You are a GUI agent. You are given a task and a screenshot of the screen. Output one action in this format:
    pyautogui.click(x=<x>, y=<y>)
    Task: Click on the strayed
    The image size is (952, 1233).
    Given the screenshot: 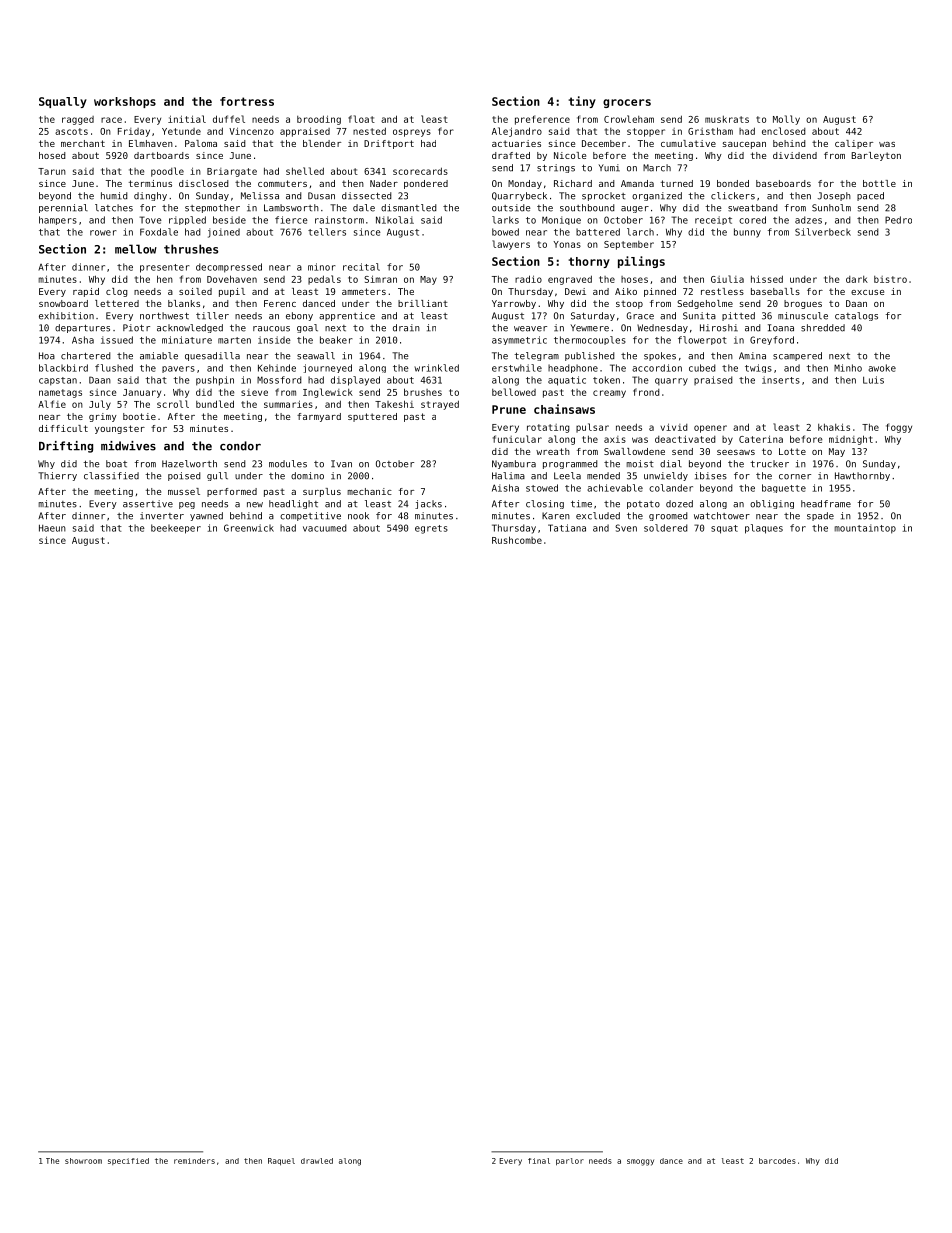 What is the action you would take?
    pyautogui.click(x=440, y=405)
